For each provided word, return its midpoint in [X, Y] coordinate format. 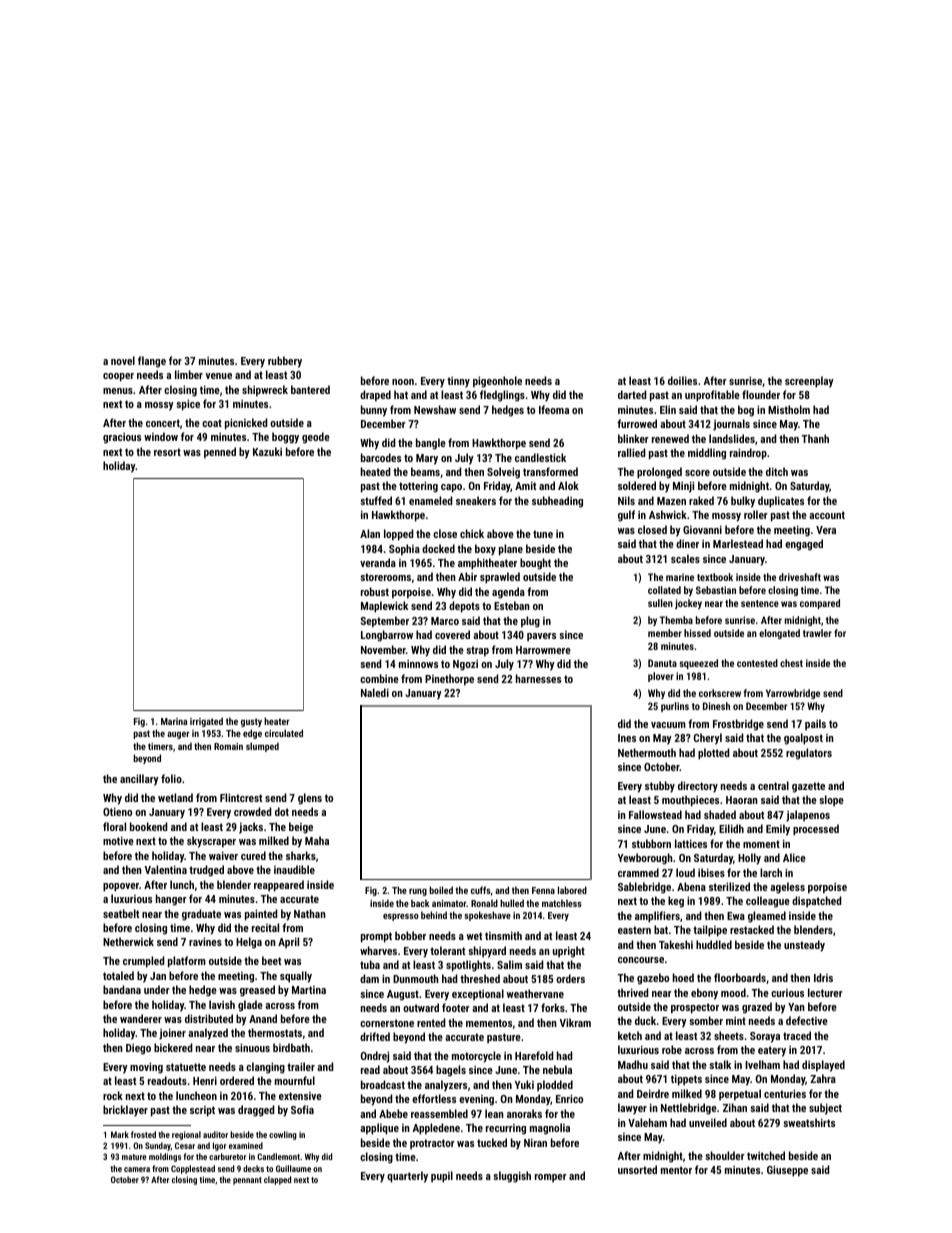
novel [123, 360]
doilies [682, 380]
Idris [823, 977]
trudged [206, 871]
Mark [120, 1134]
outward [421, 1007]
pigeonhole [497, 382]
